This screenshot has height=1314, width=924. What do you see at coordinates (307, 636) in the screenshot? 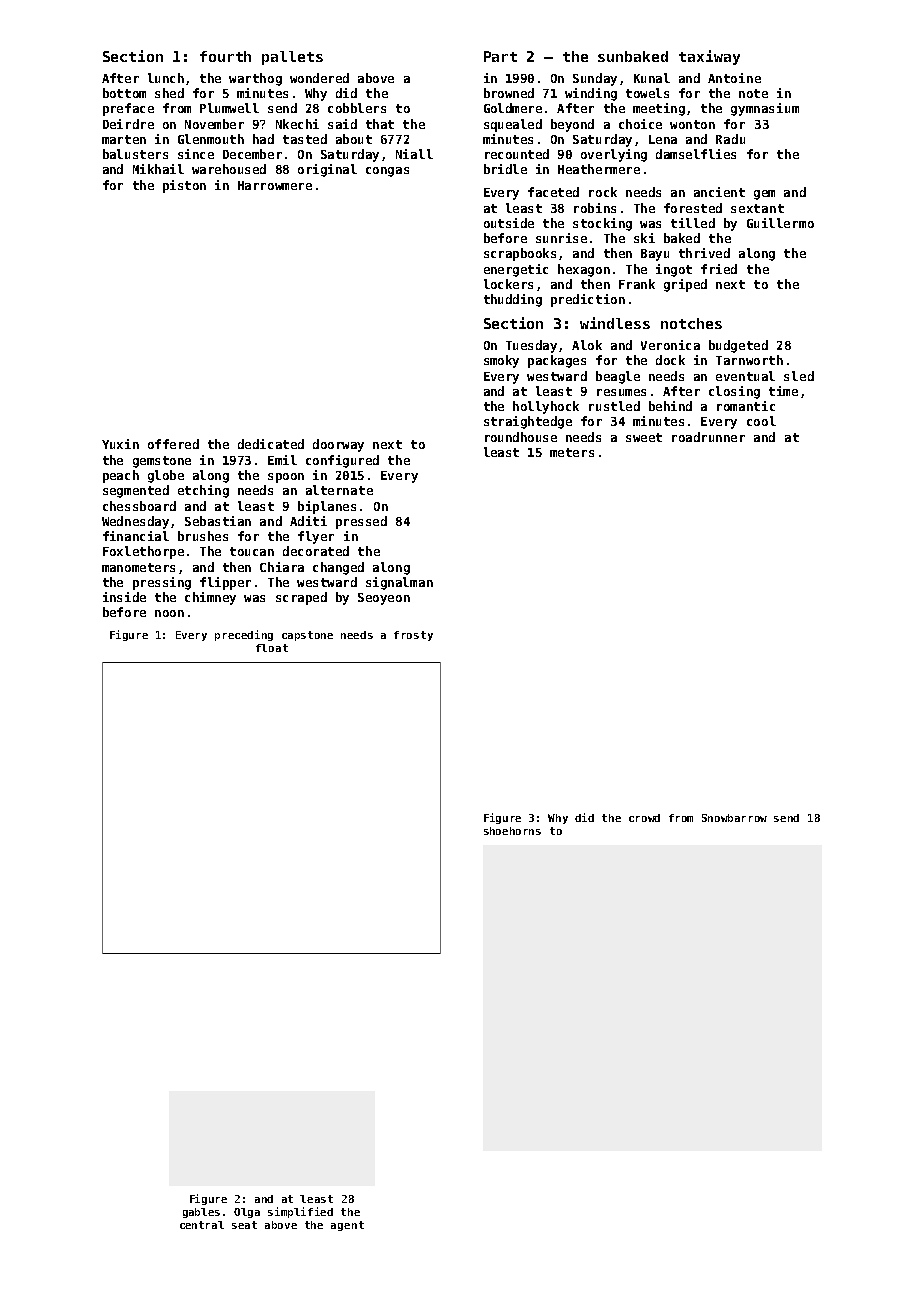
I see `capstone` at bounding box center [307, 636].
